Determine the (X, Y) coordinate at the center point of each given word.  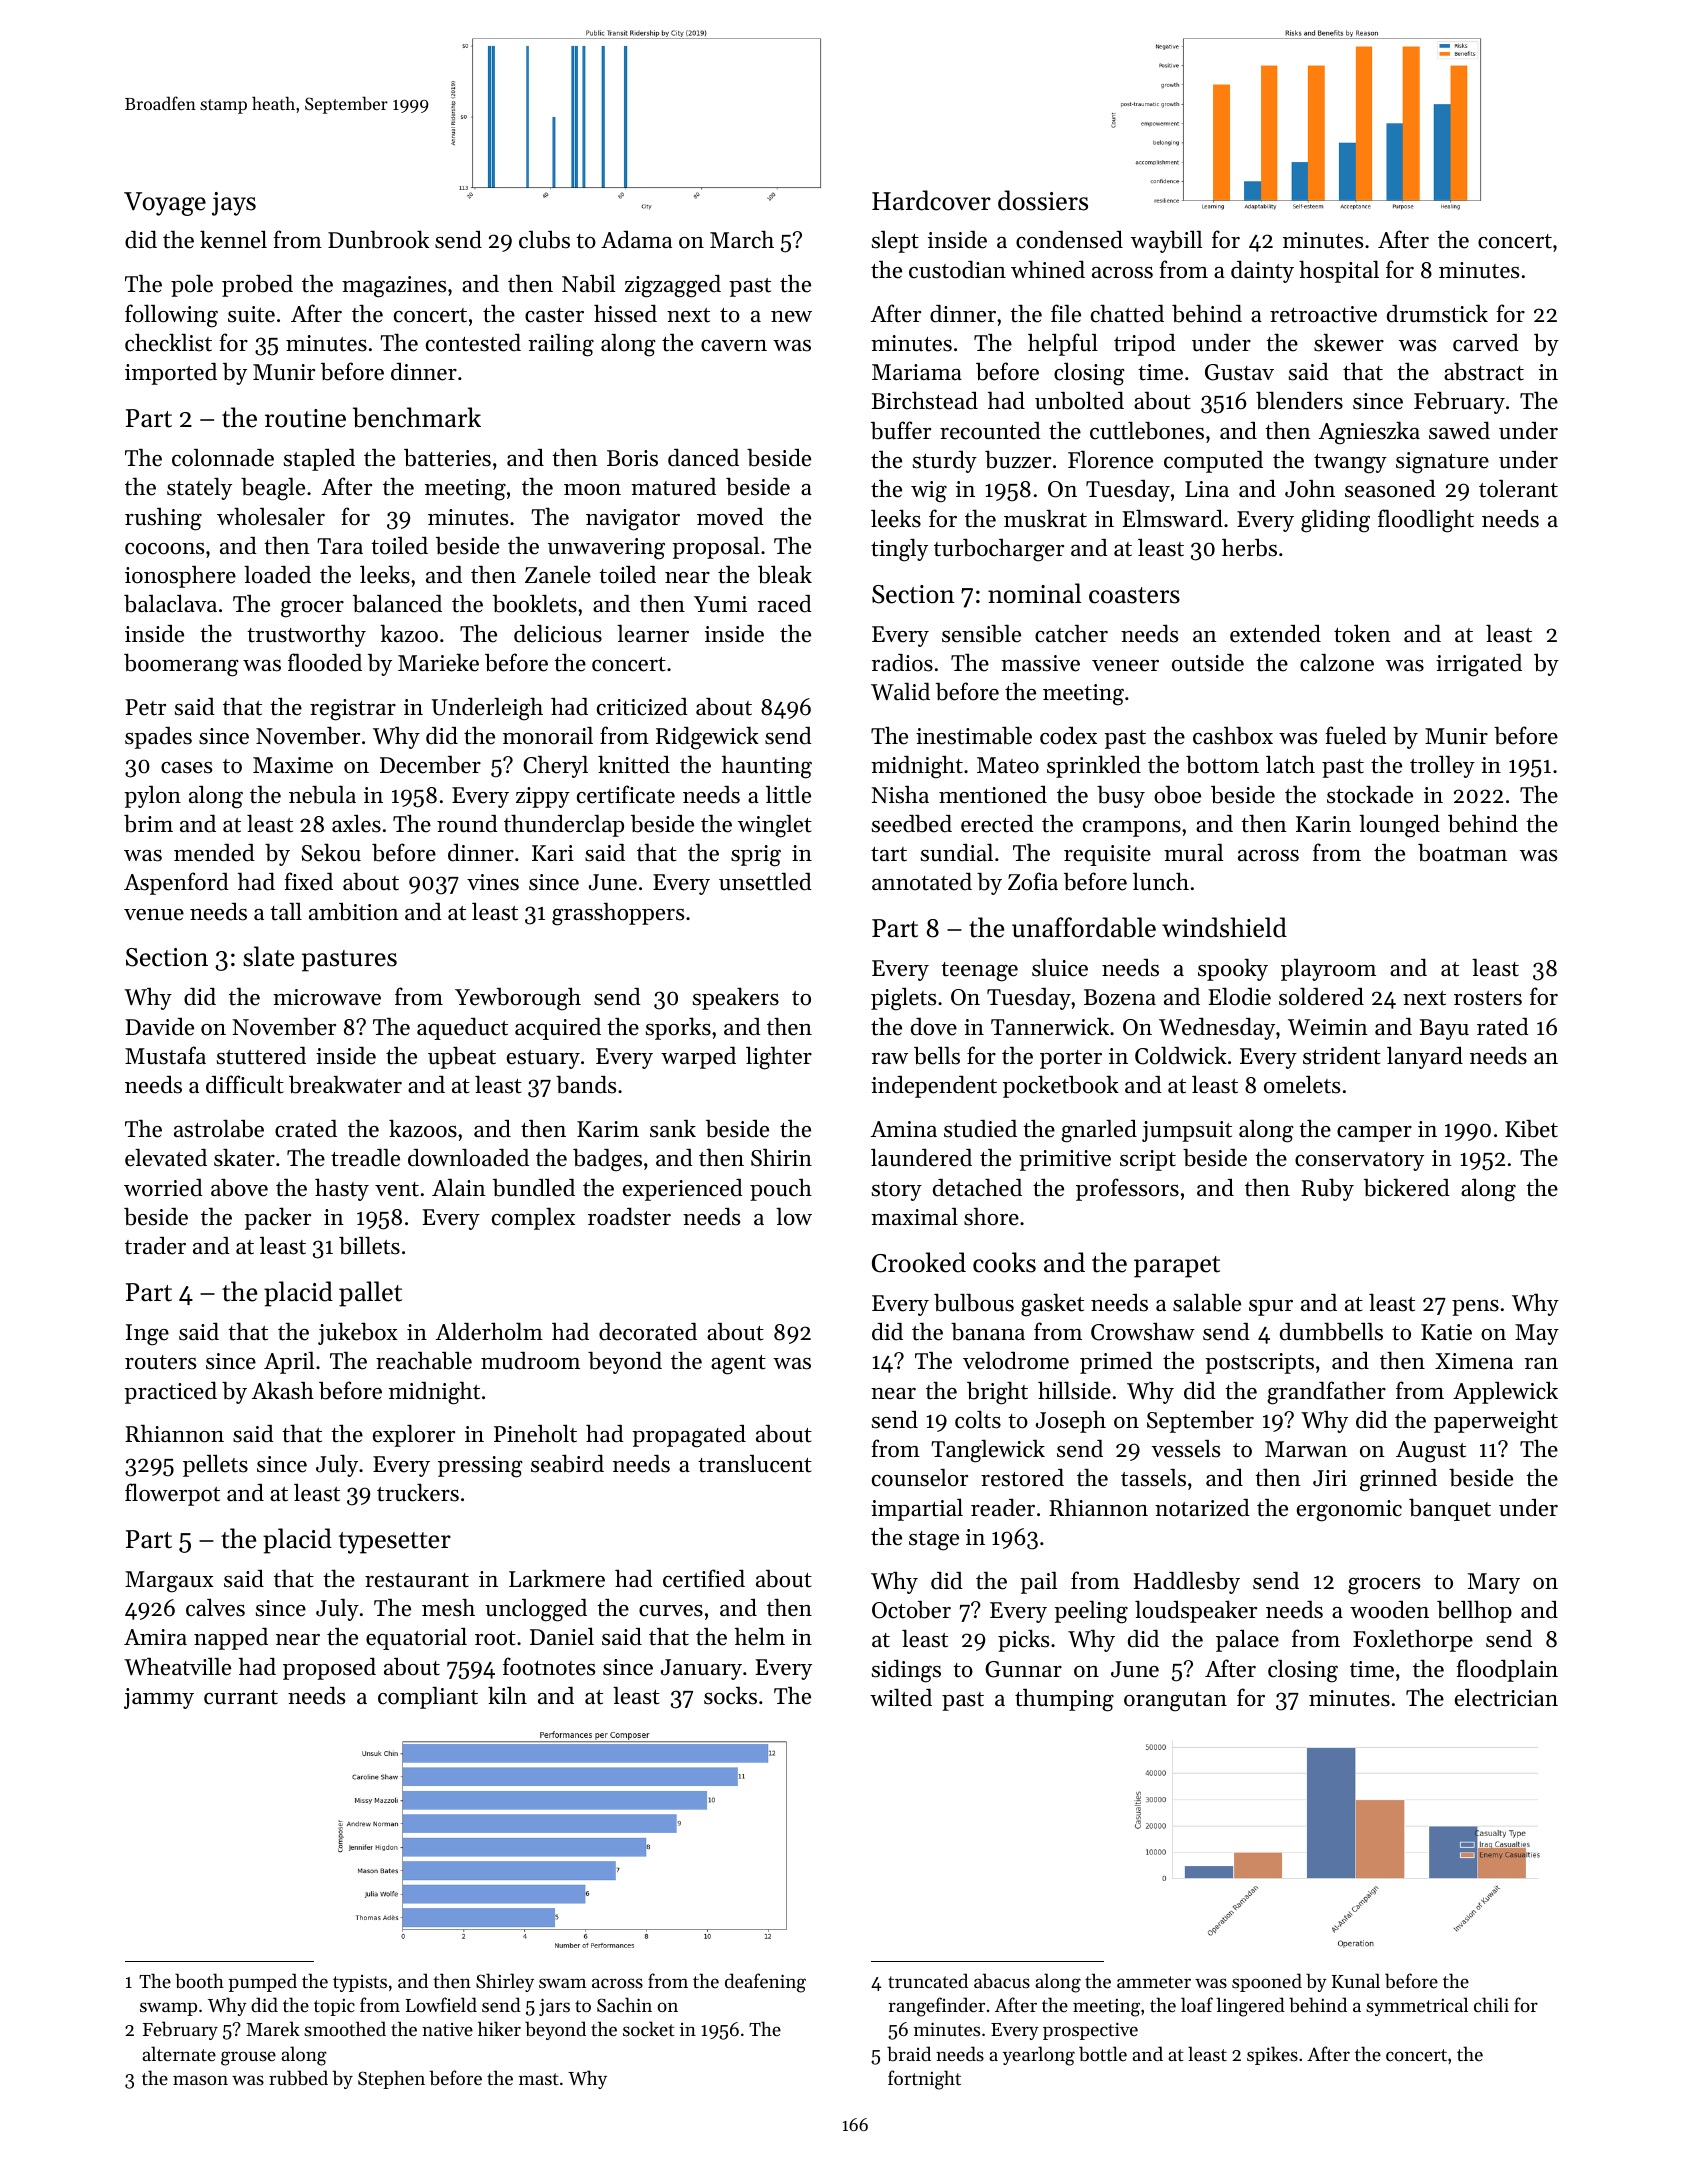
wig (929, 492)
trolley (1442, 766)
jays (234, 204)
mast (539, 2079)
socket (649, 2028)
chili (1491, 2004)
